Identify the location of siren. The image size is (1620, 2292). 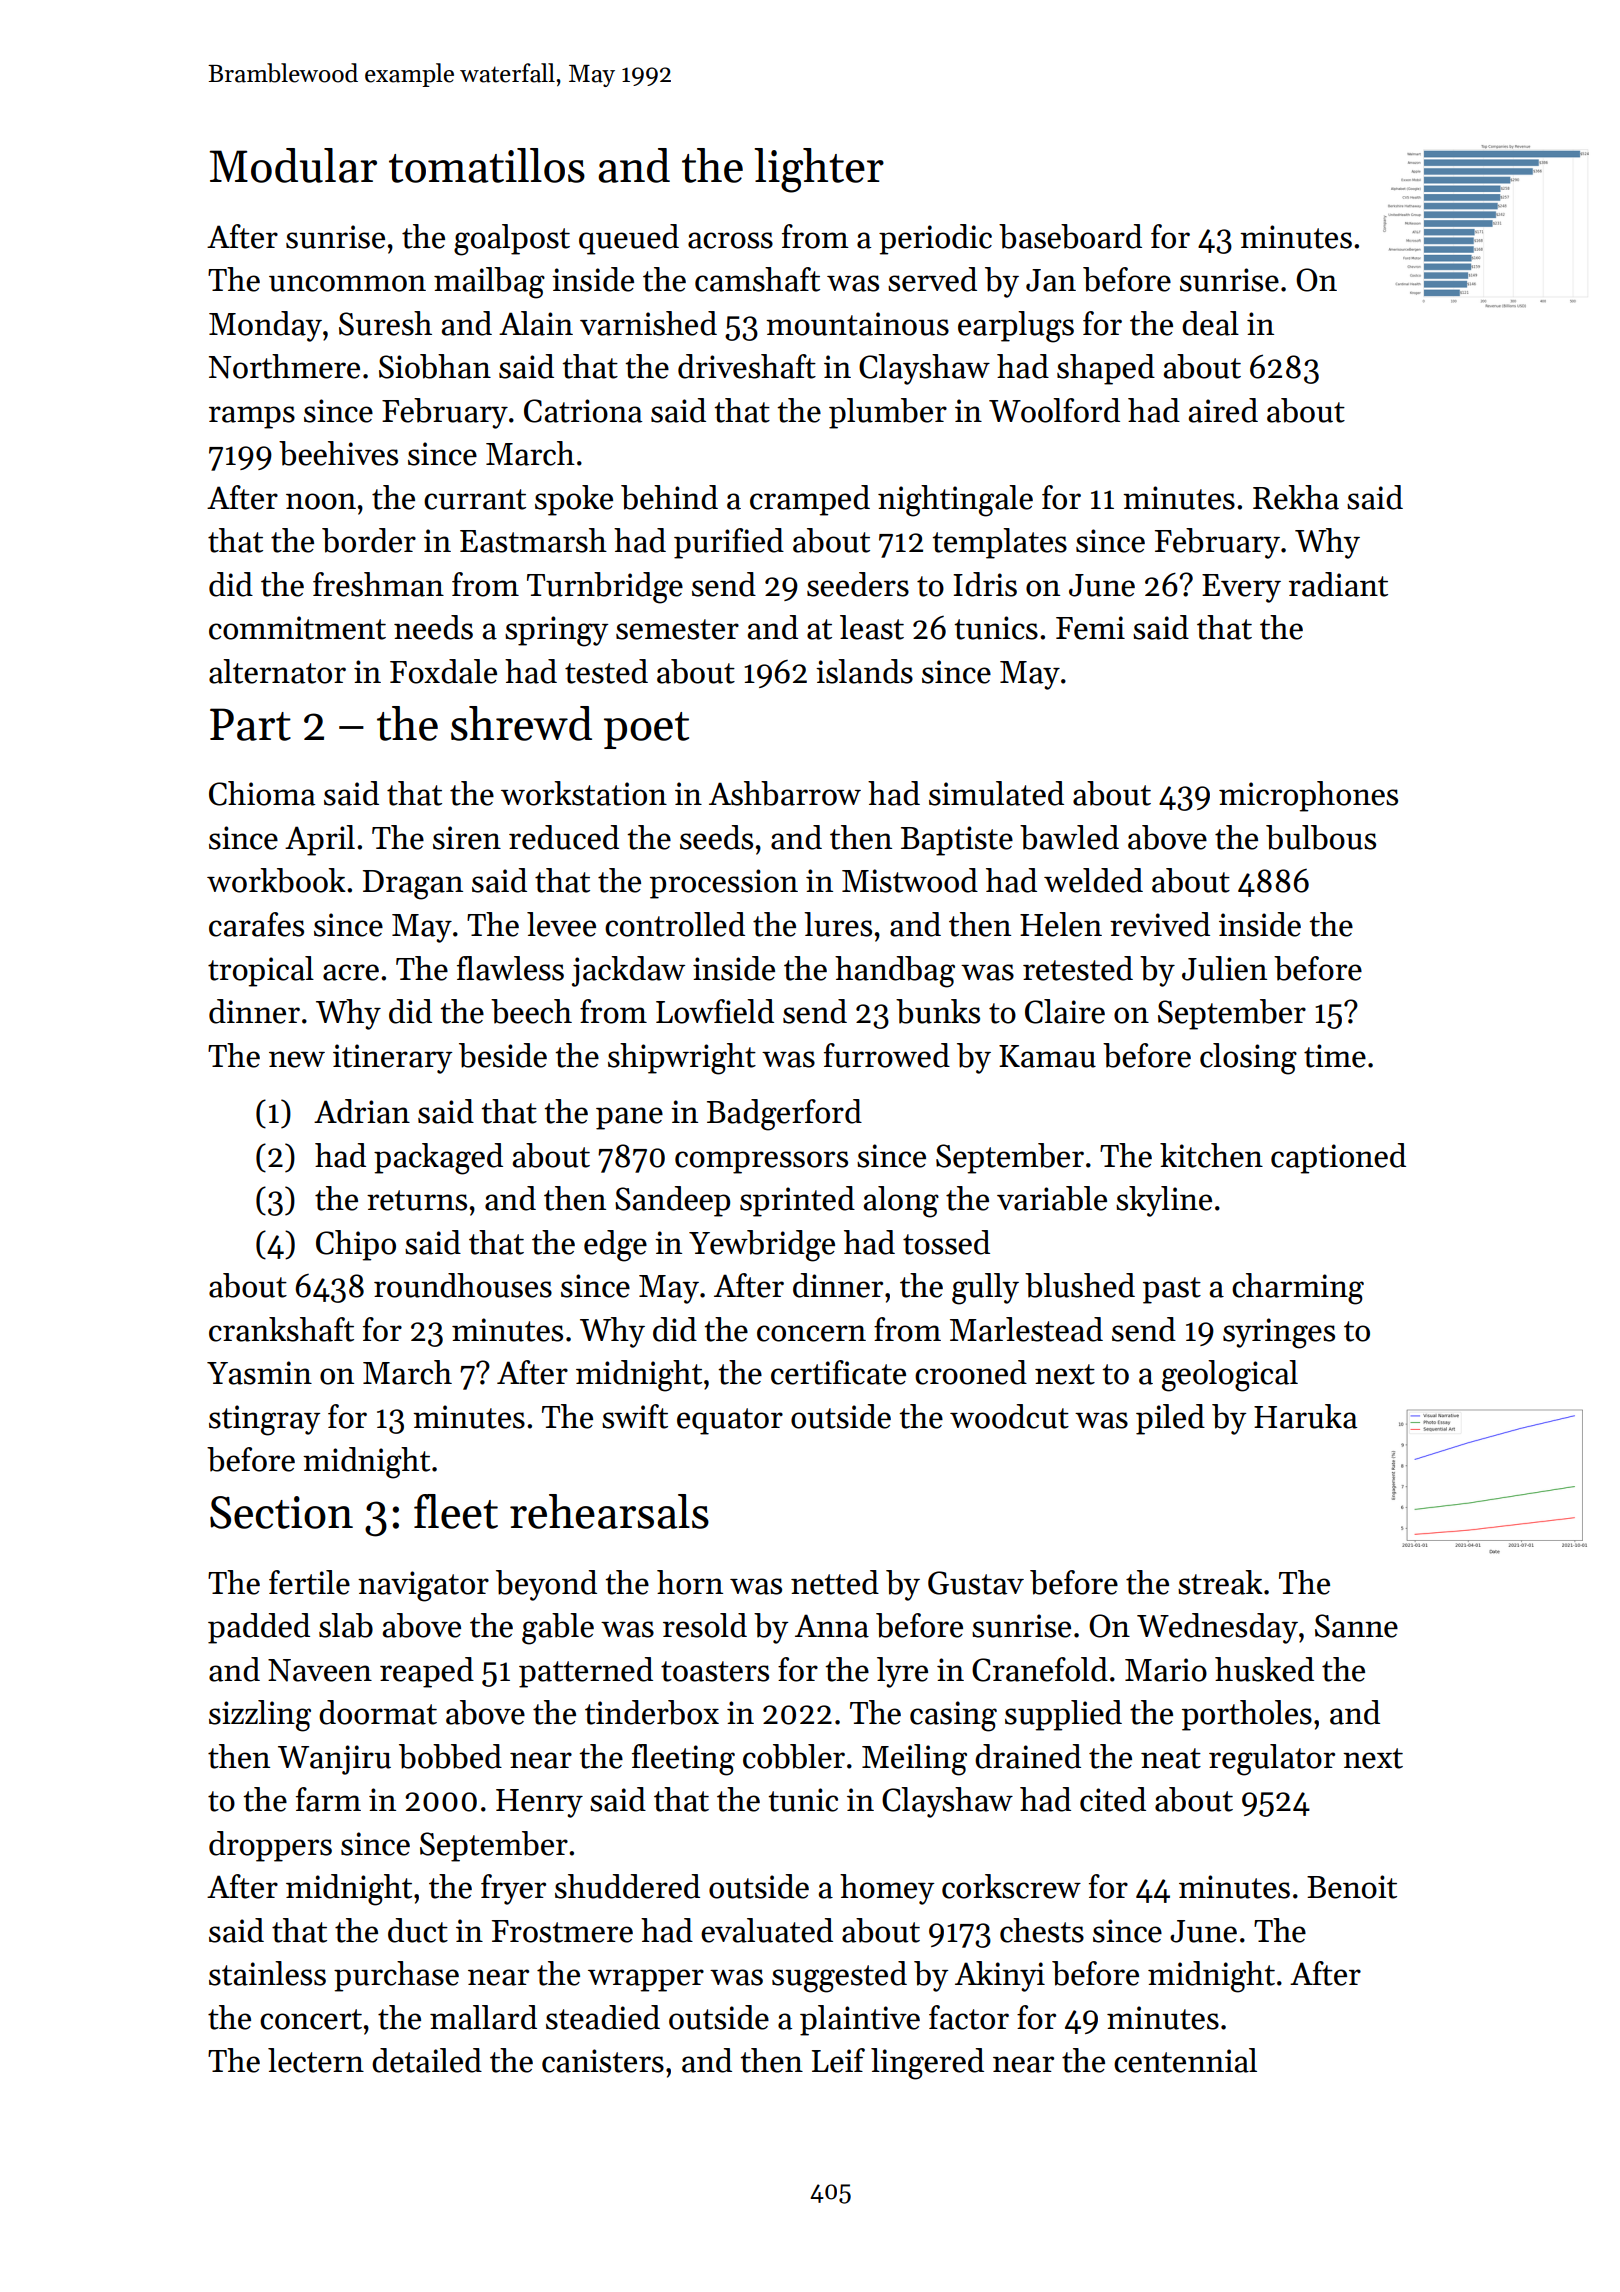
(467, 838).
